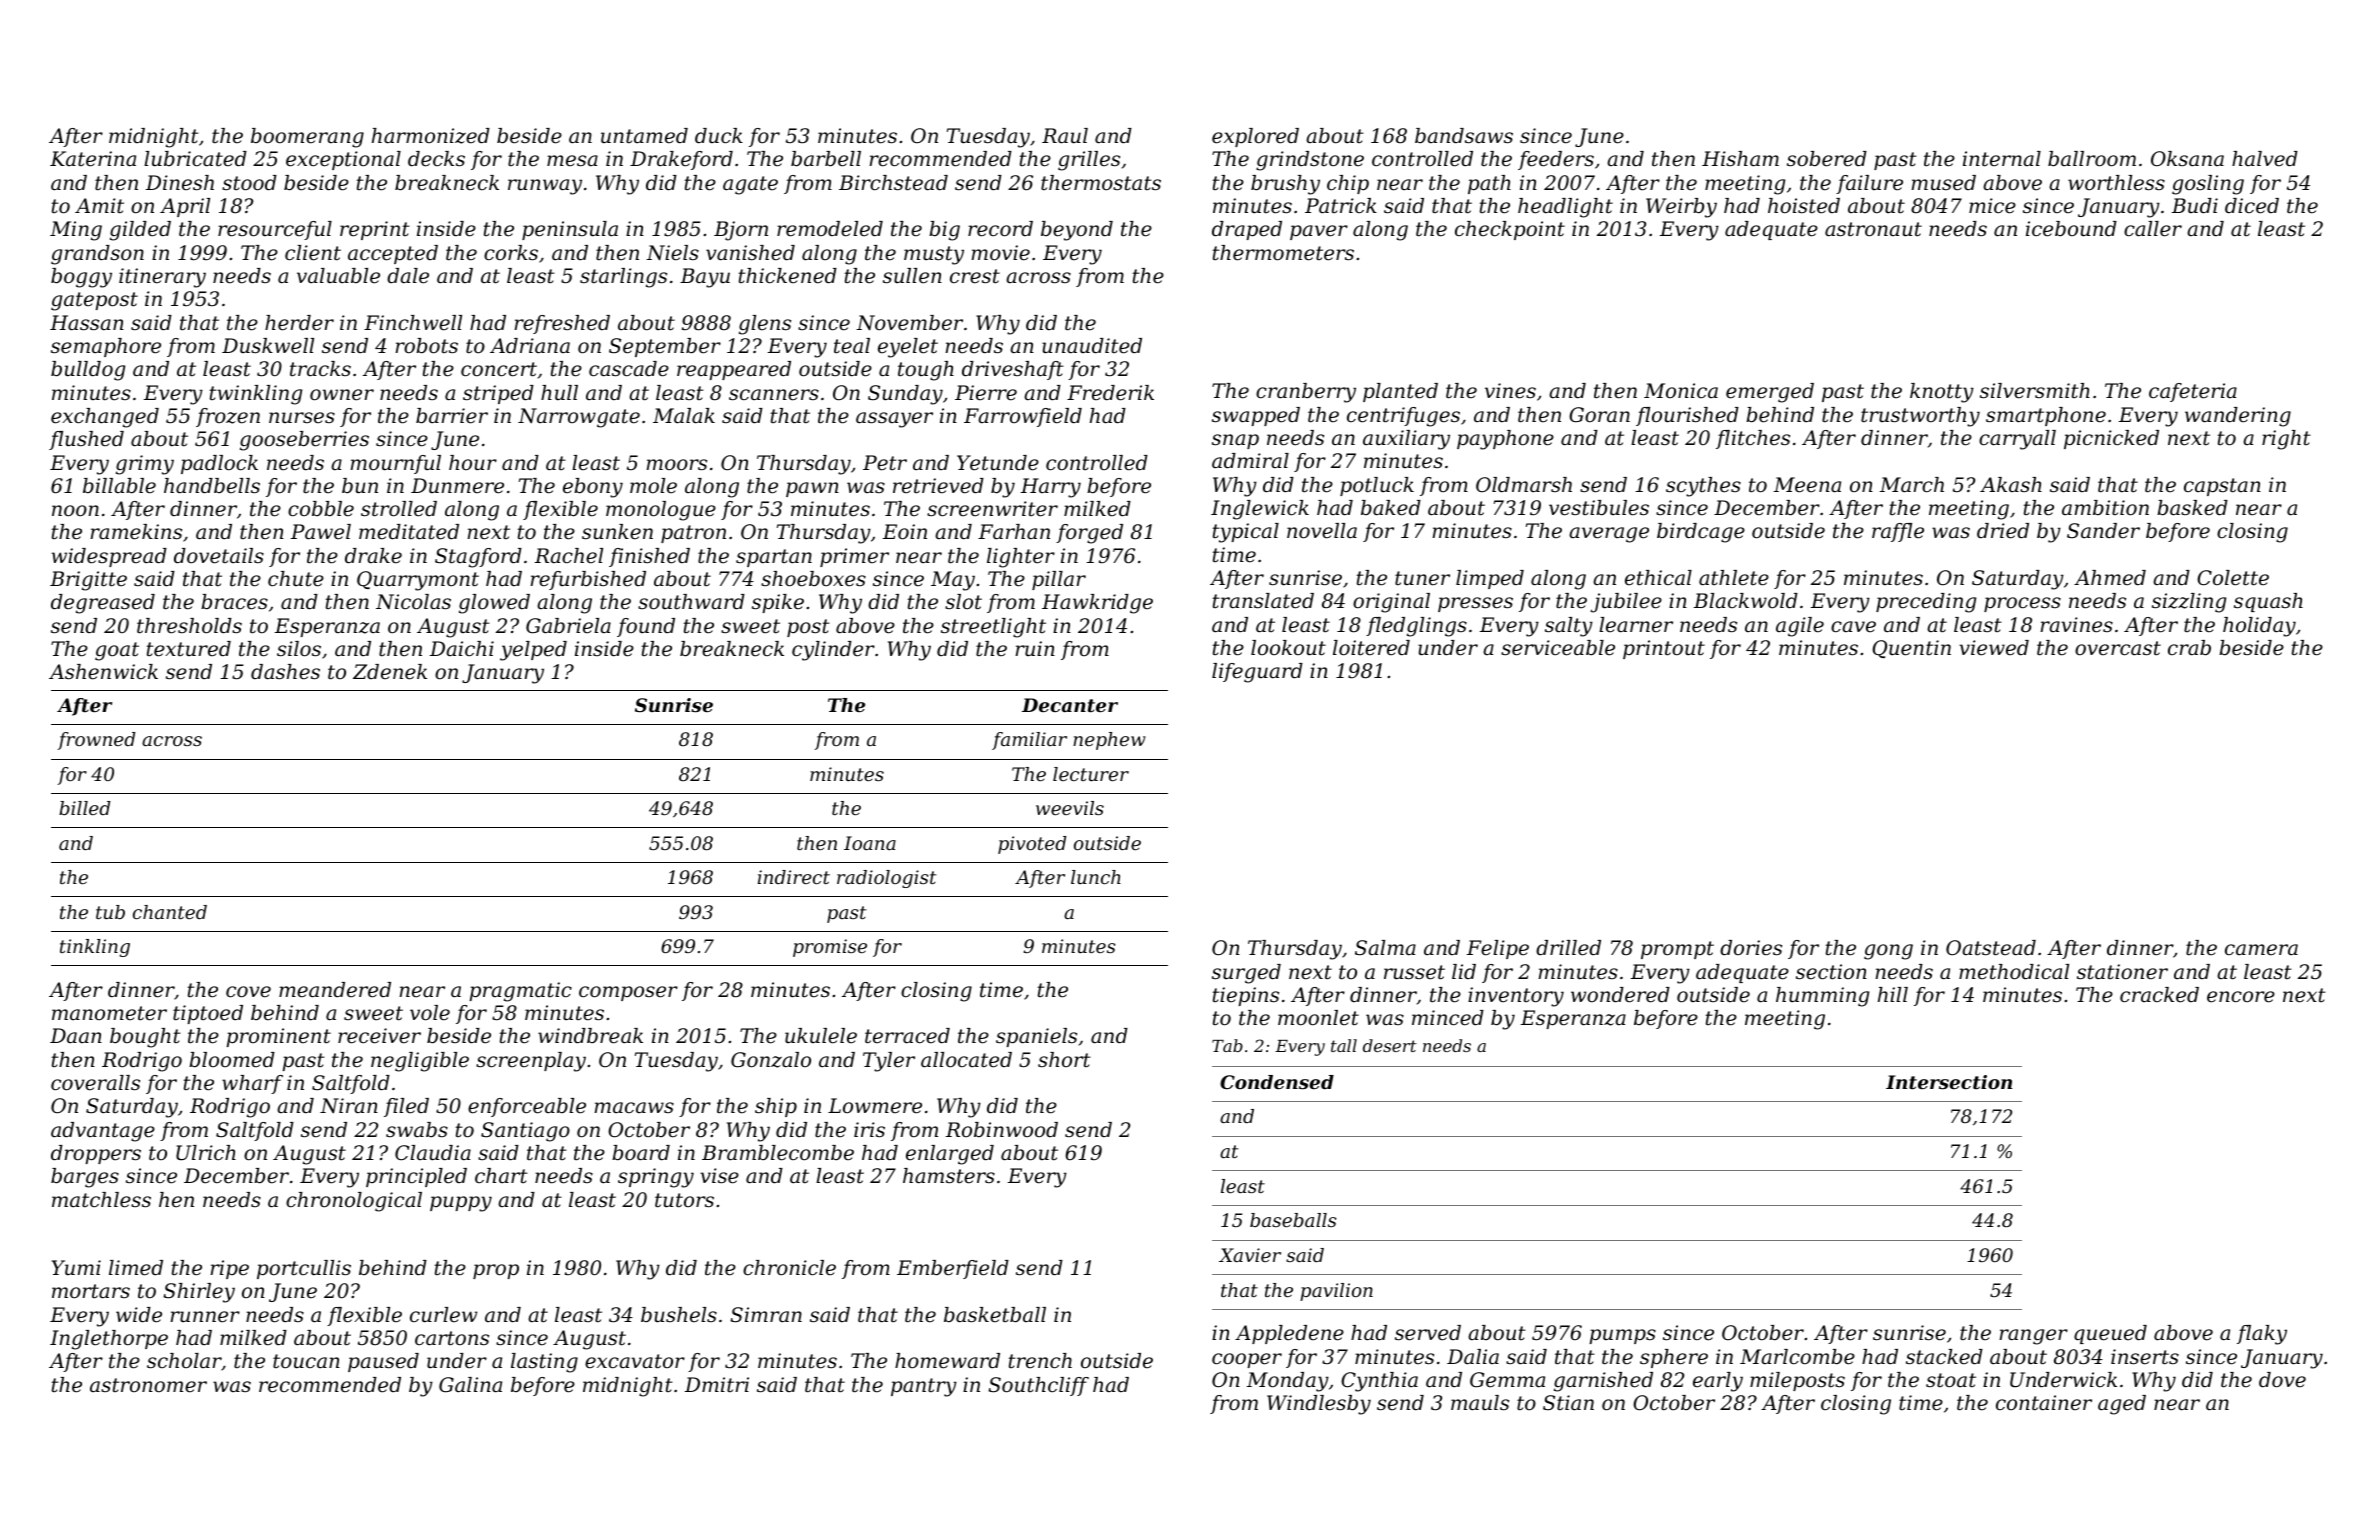 The image size is (2380, 1540). I want to click on camera, so click(2261, 950).
